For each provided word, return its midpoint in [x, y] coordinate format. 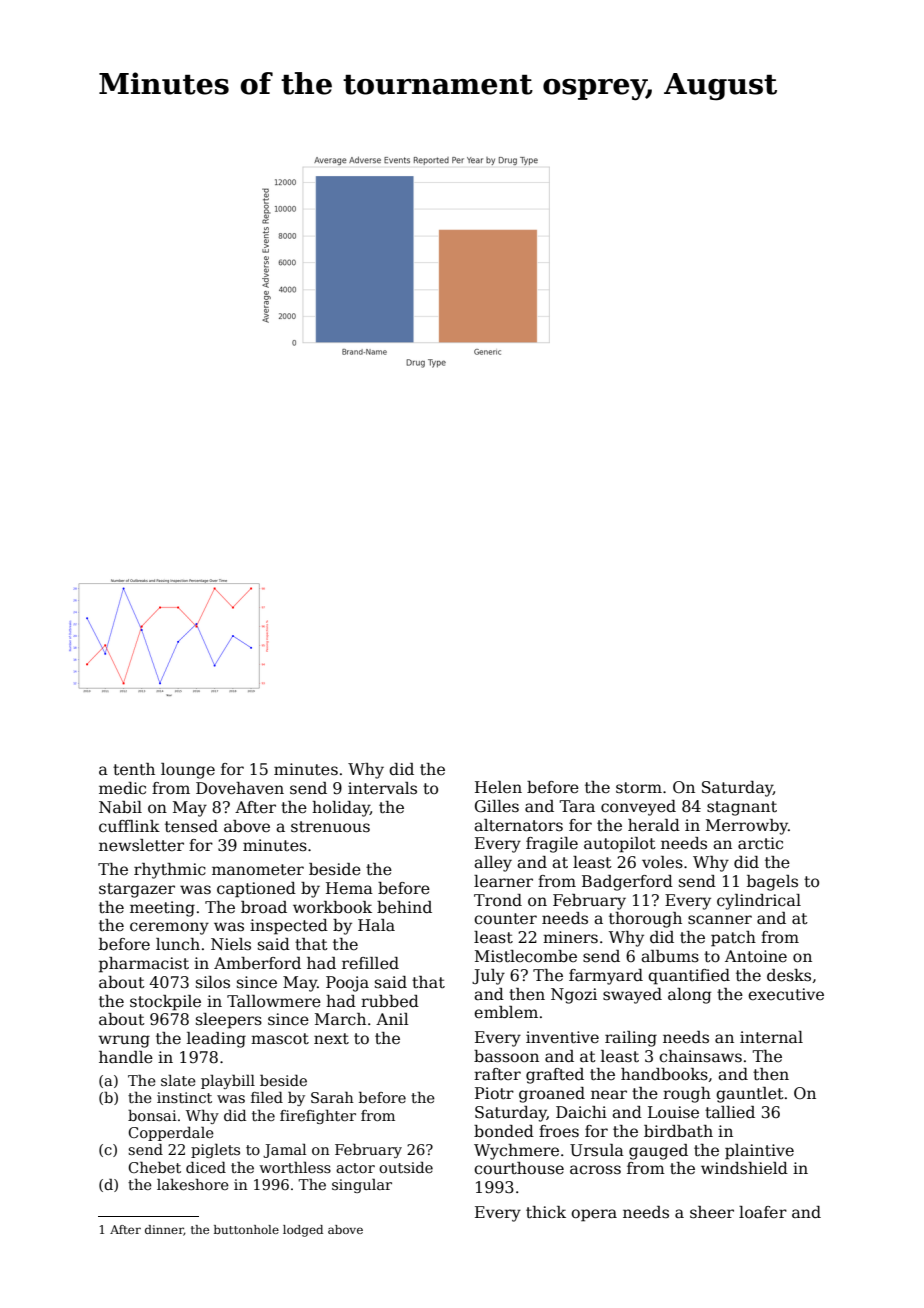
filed [267, 1097]
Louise [673, 1112]
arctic [760, 843]
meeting [162, 909]
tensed [191, 826]
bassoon [506, 1056]
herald [654, 825]
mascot [280, 1039]
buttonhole [246, 1229]
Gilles [497, 806]
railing [631, 1039]
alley [493, 864]
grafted [555, 1076]
